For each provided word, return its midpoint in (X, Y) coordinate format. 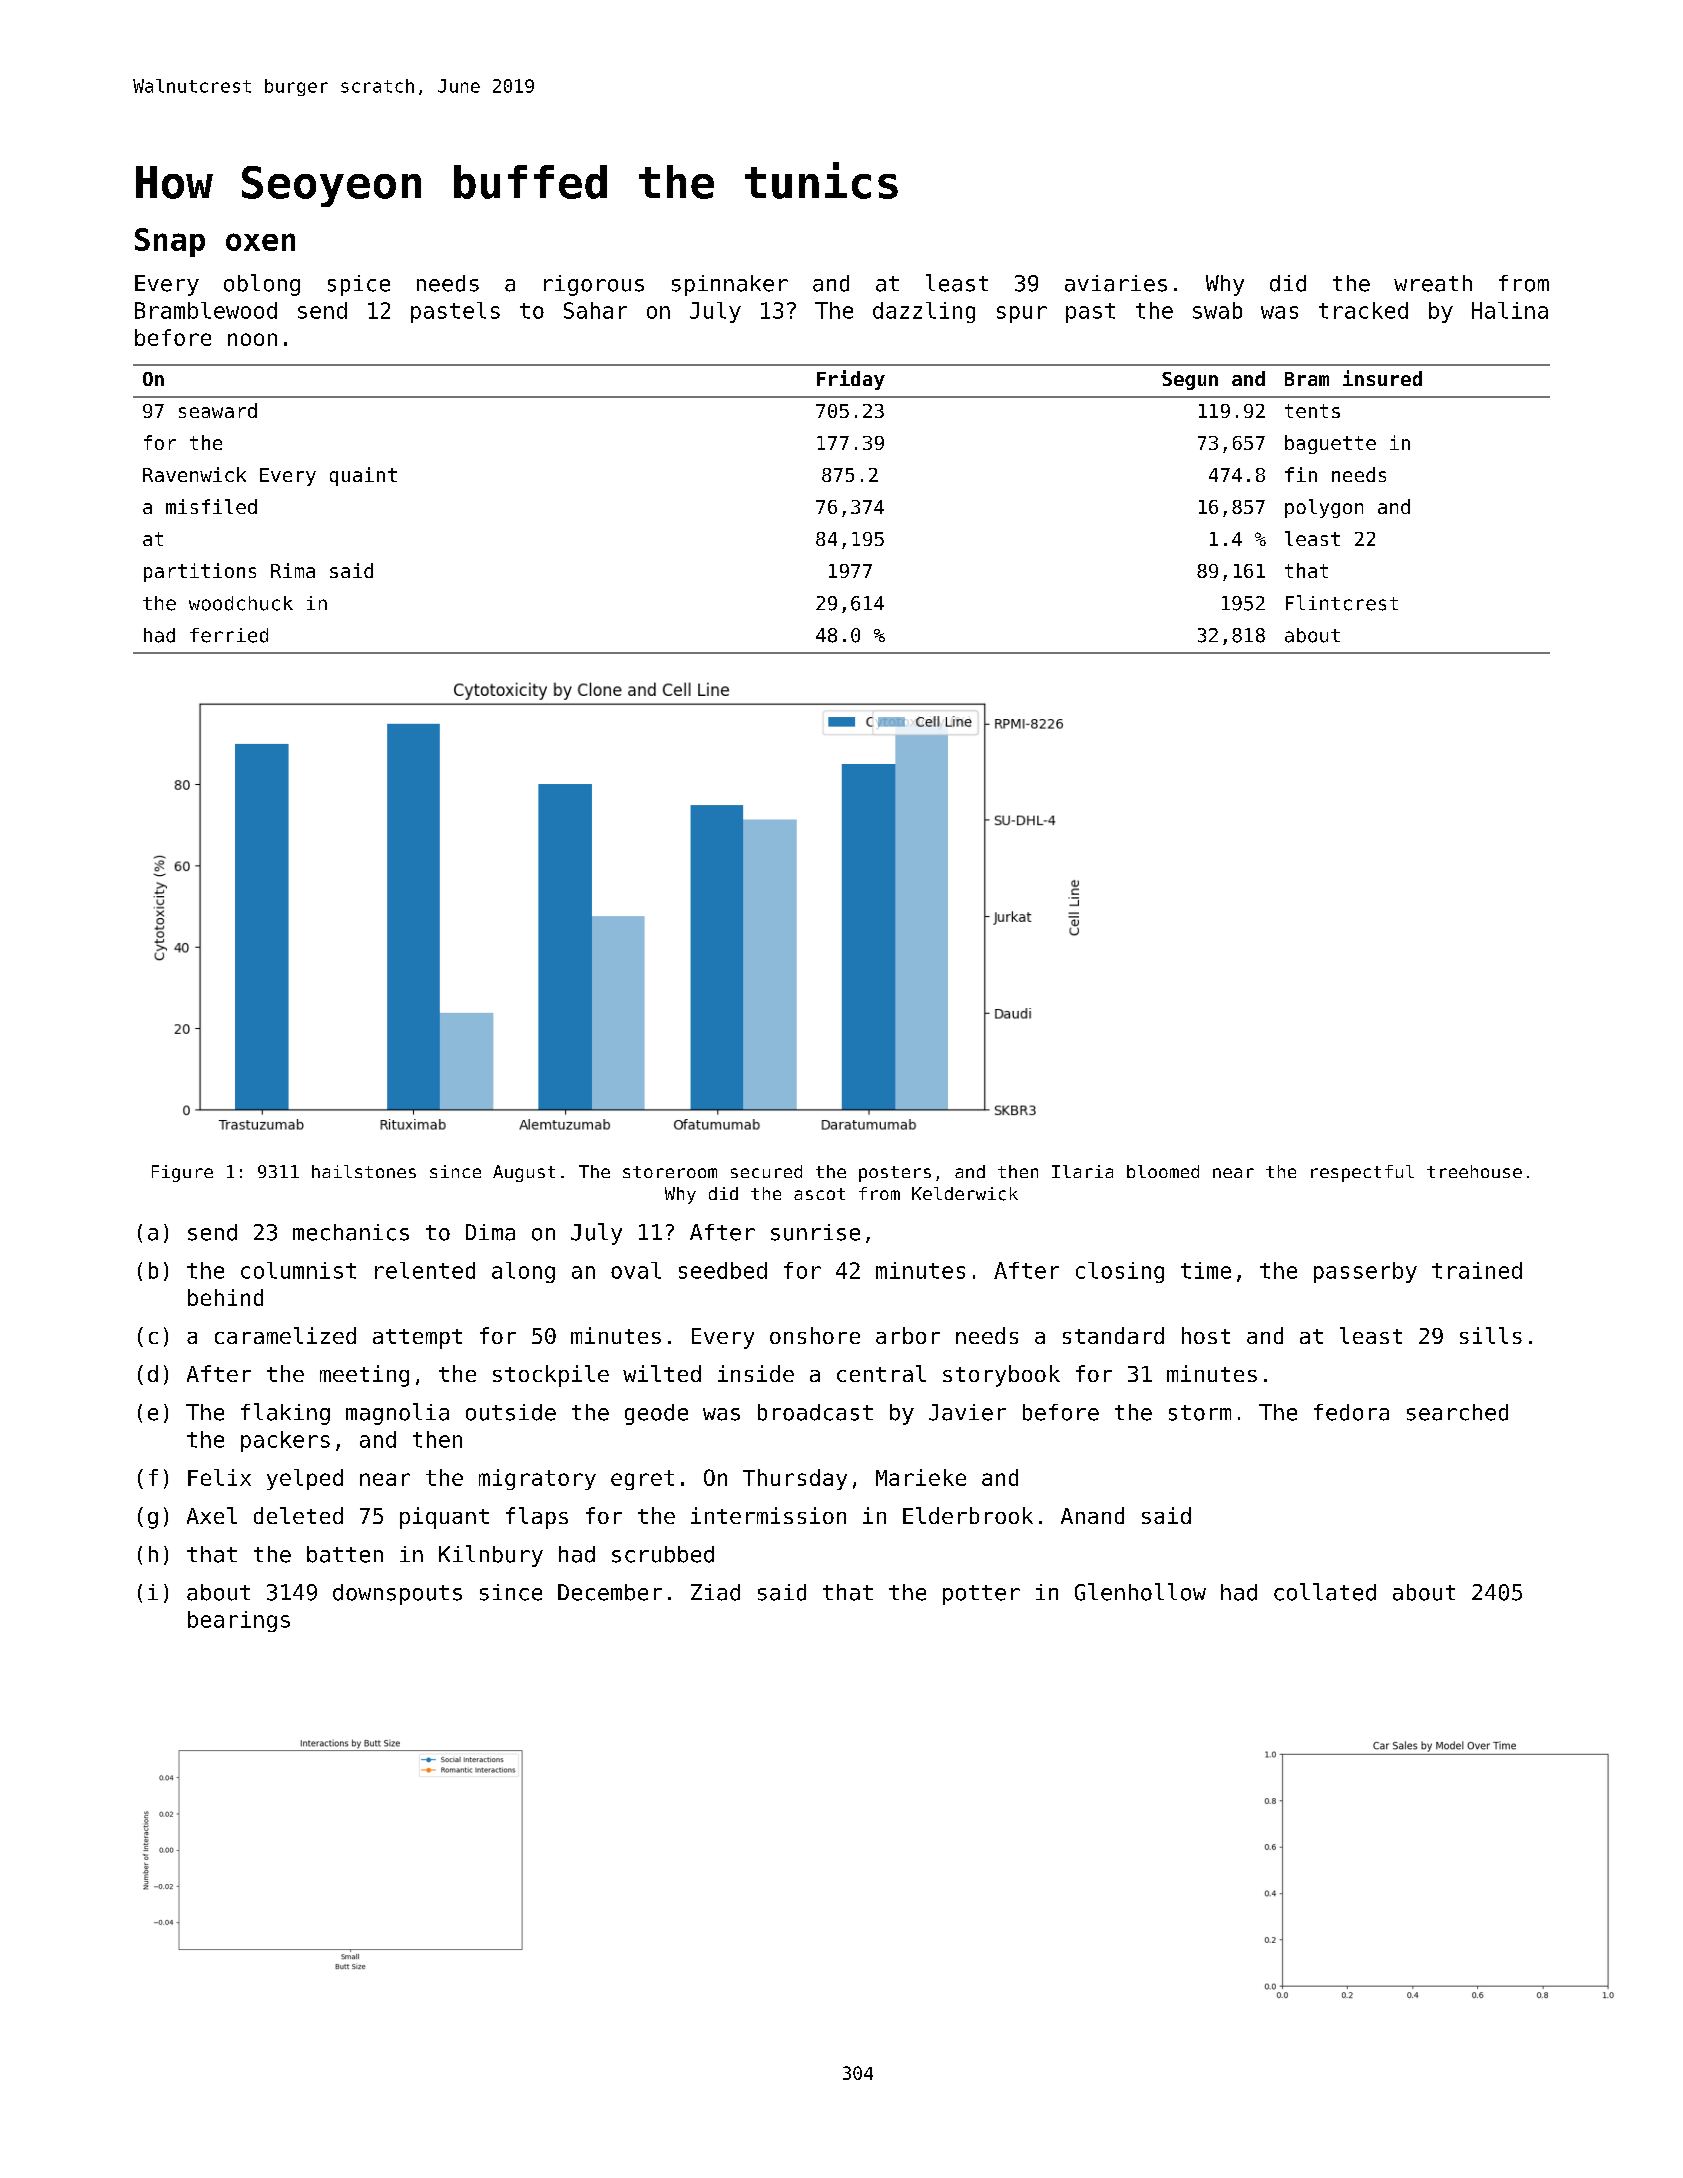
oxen (260, 242)
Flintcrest (1342, 603)
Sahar (595, 310)
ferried (229, 635)
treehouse (1474, 1171)
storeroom (670, 1172)
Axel (212, 1515)
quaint (363, 476)
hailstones (364, 1171)
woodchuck (241, 603)
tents (1312, 411)
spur (1022, 314)
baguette (1330, 444)
